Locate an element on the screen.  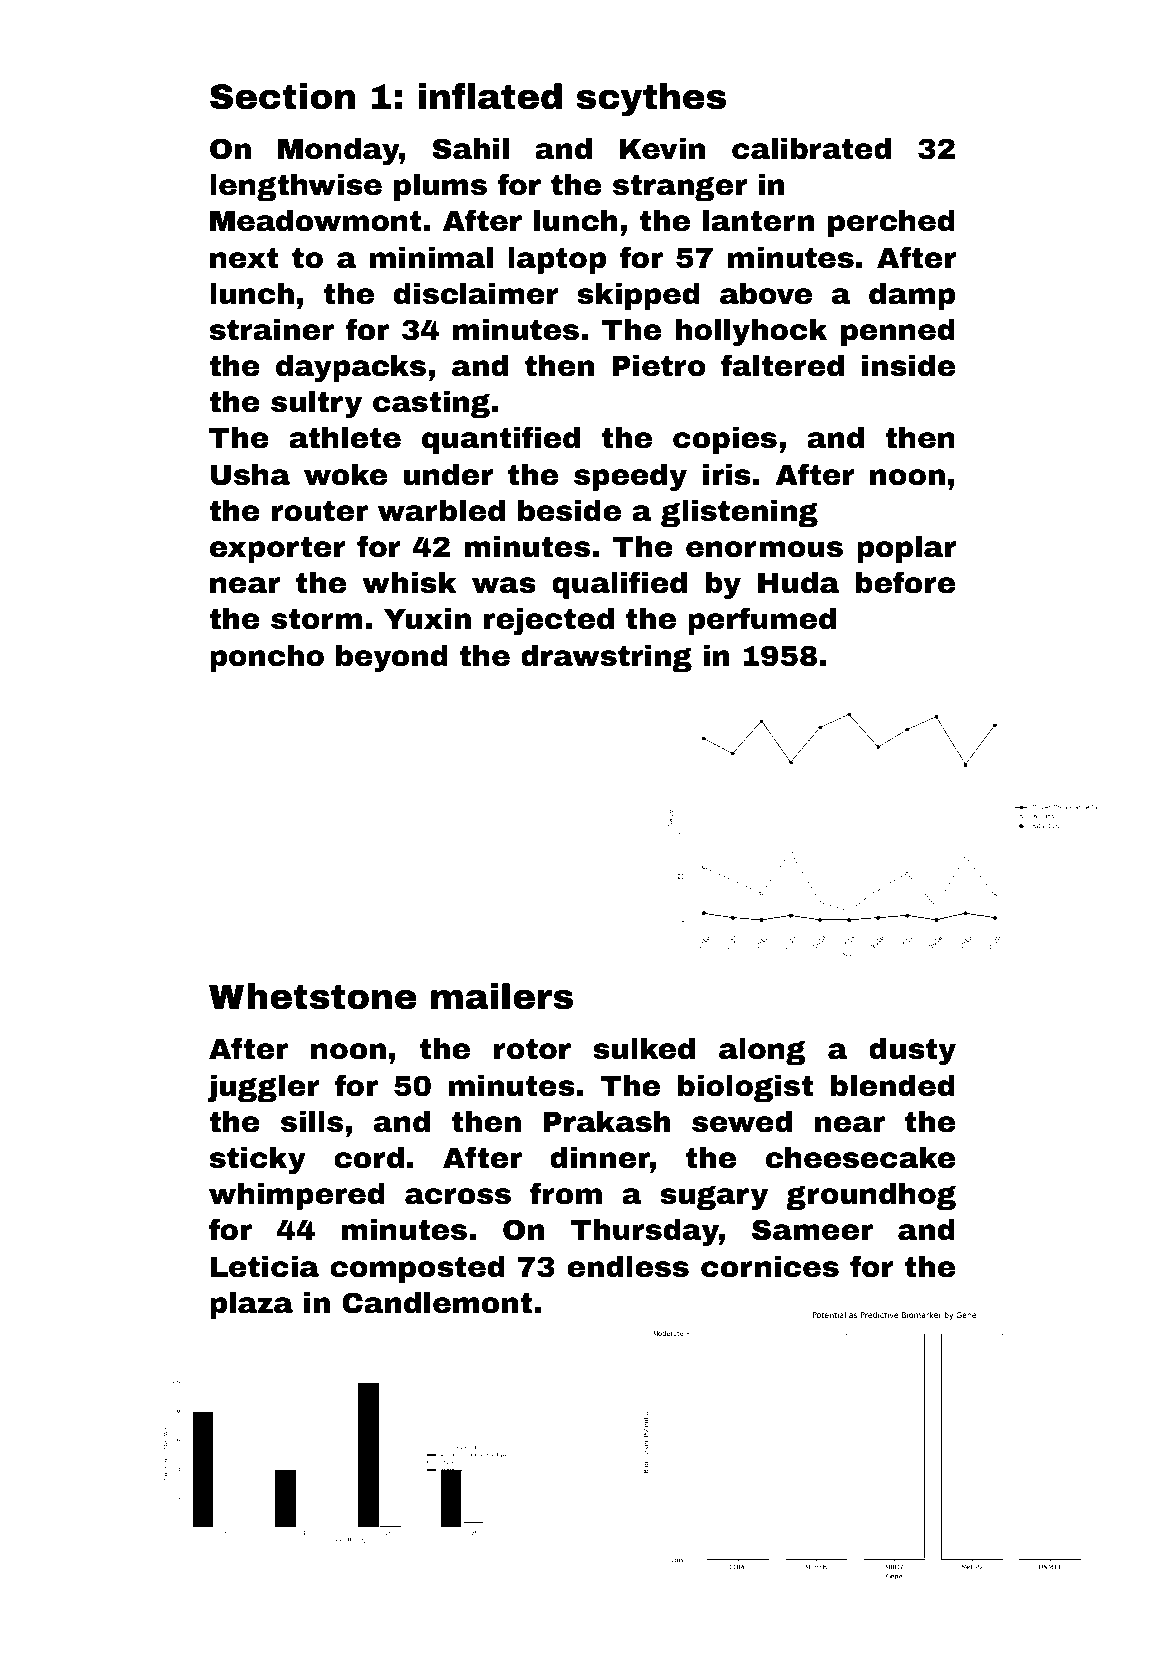
Kevin is located at coordinates (662, 149).
